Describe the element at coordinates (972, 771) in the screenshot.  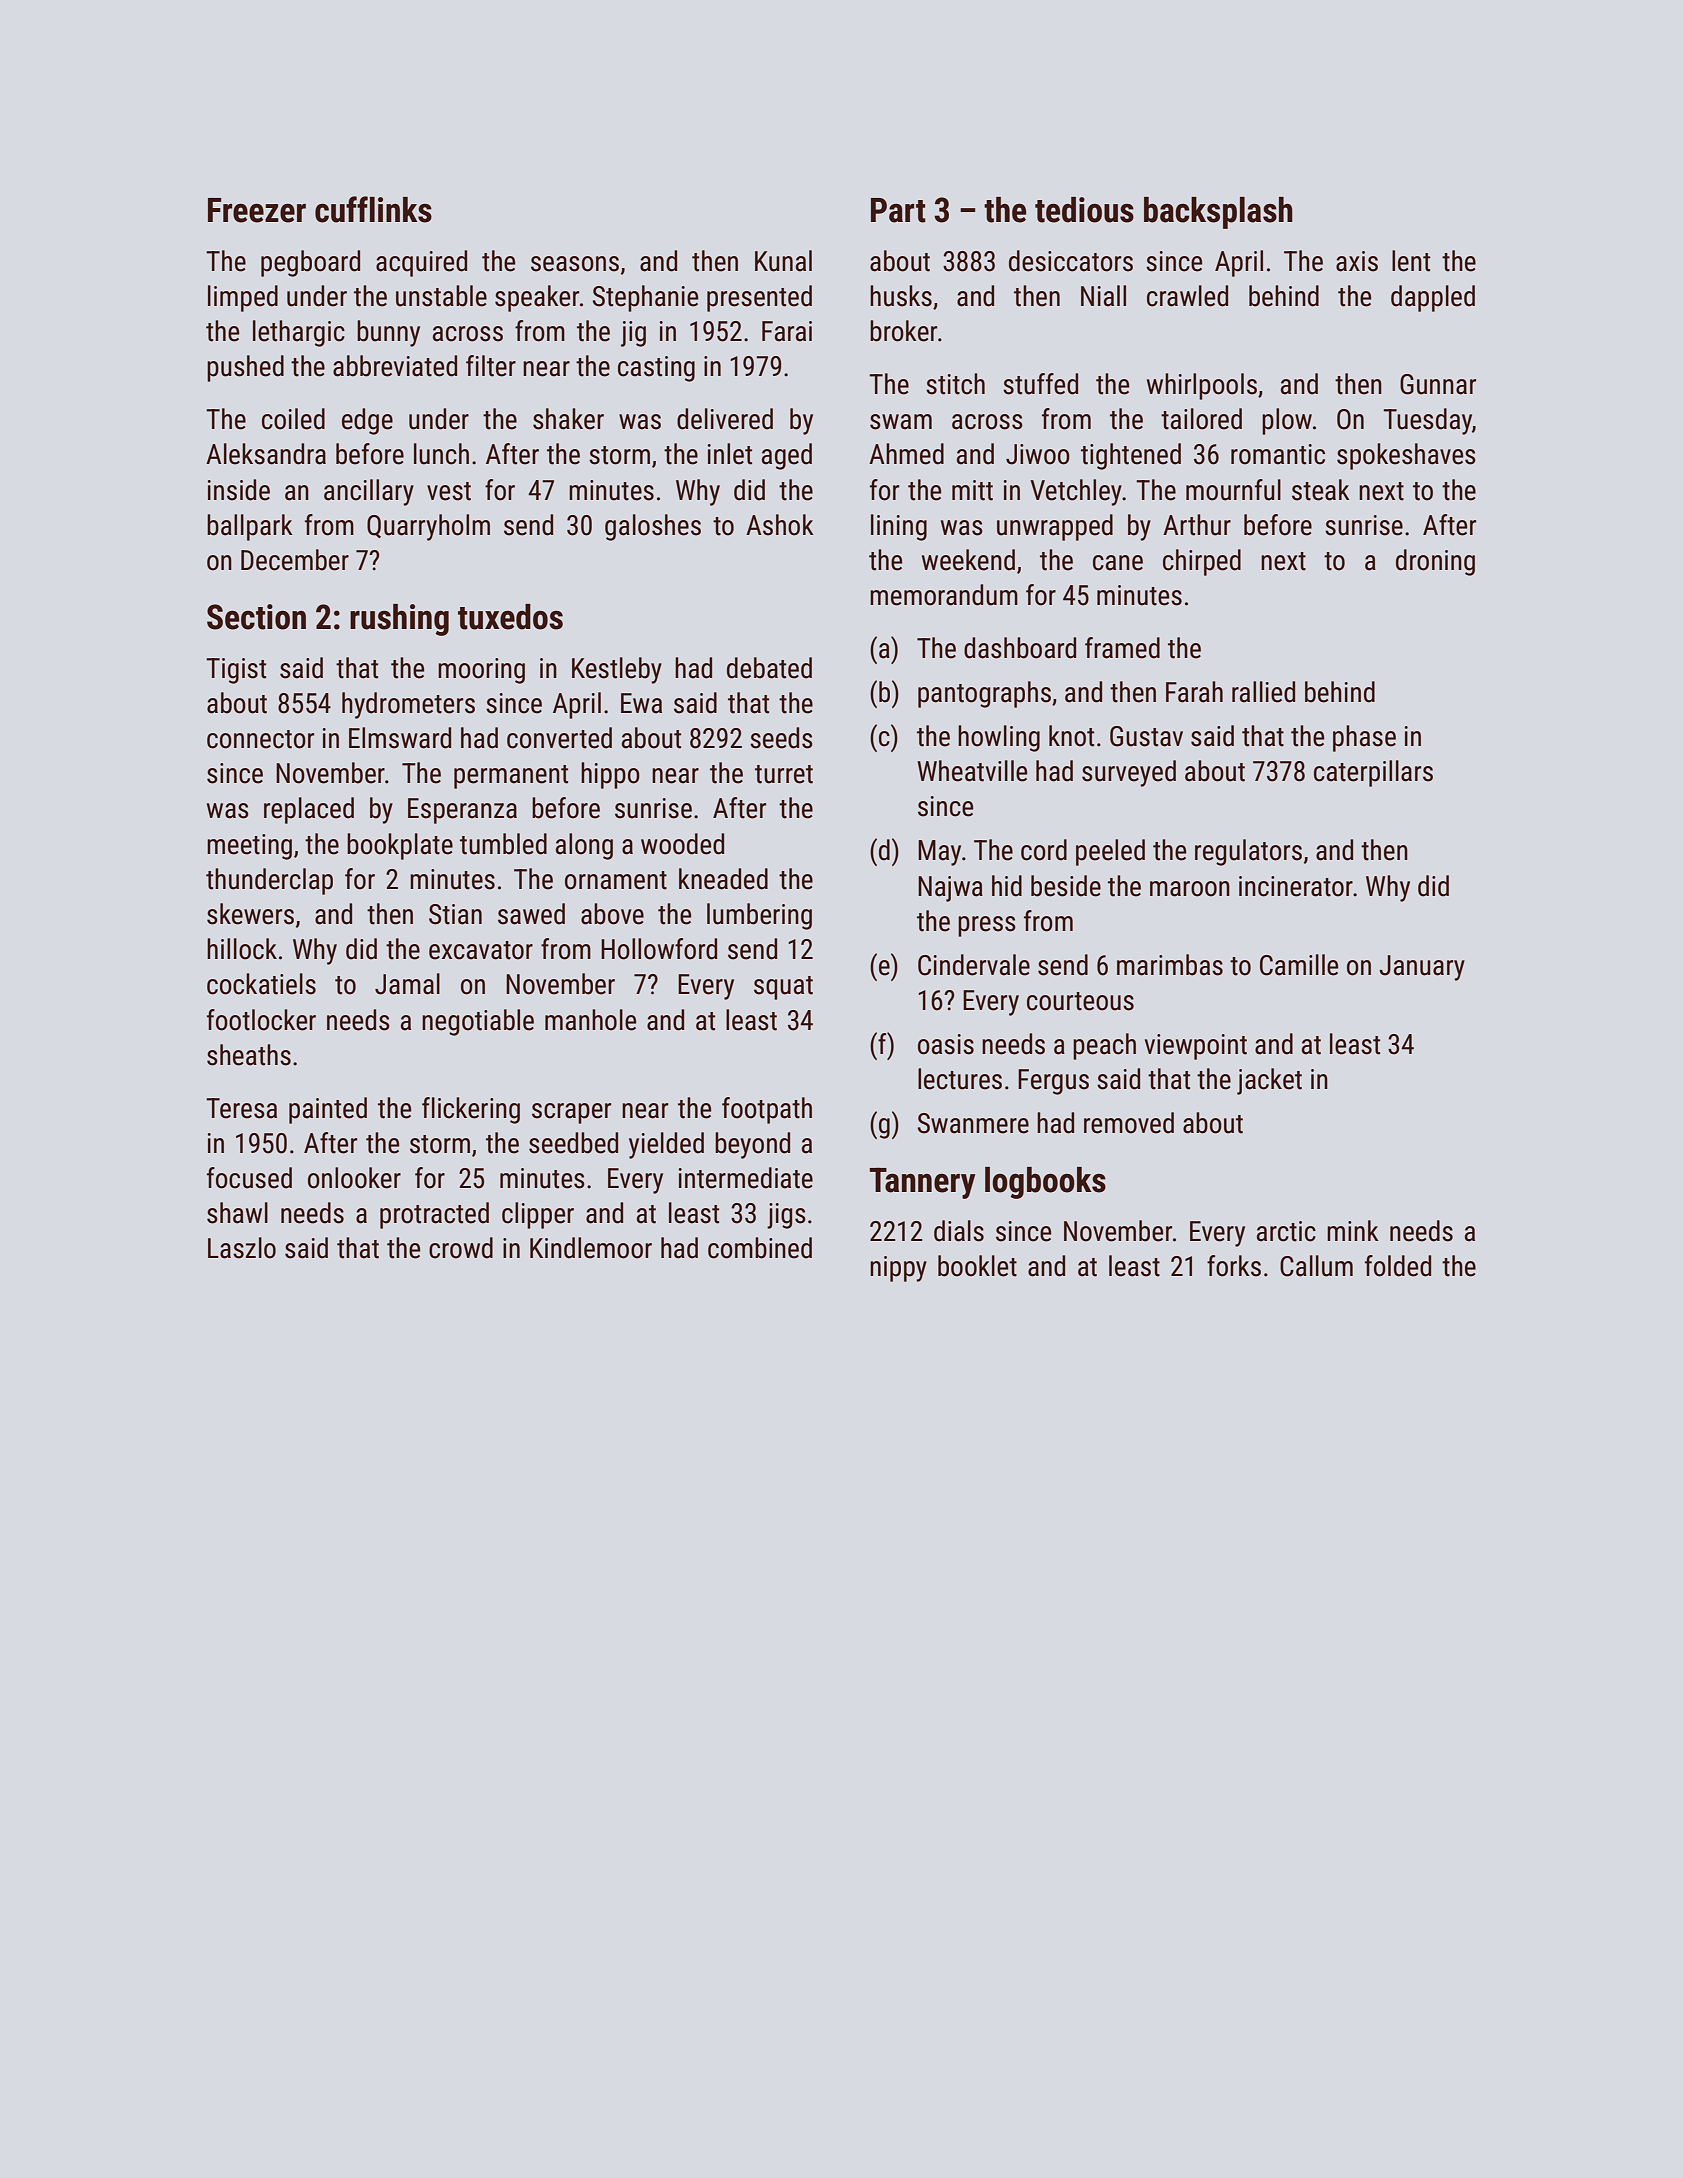
I see `Wheatville` at that location.
